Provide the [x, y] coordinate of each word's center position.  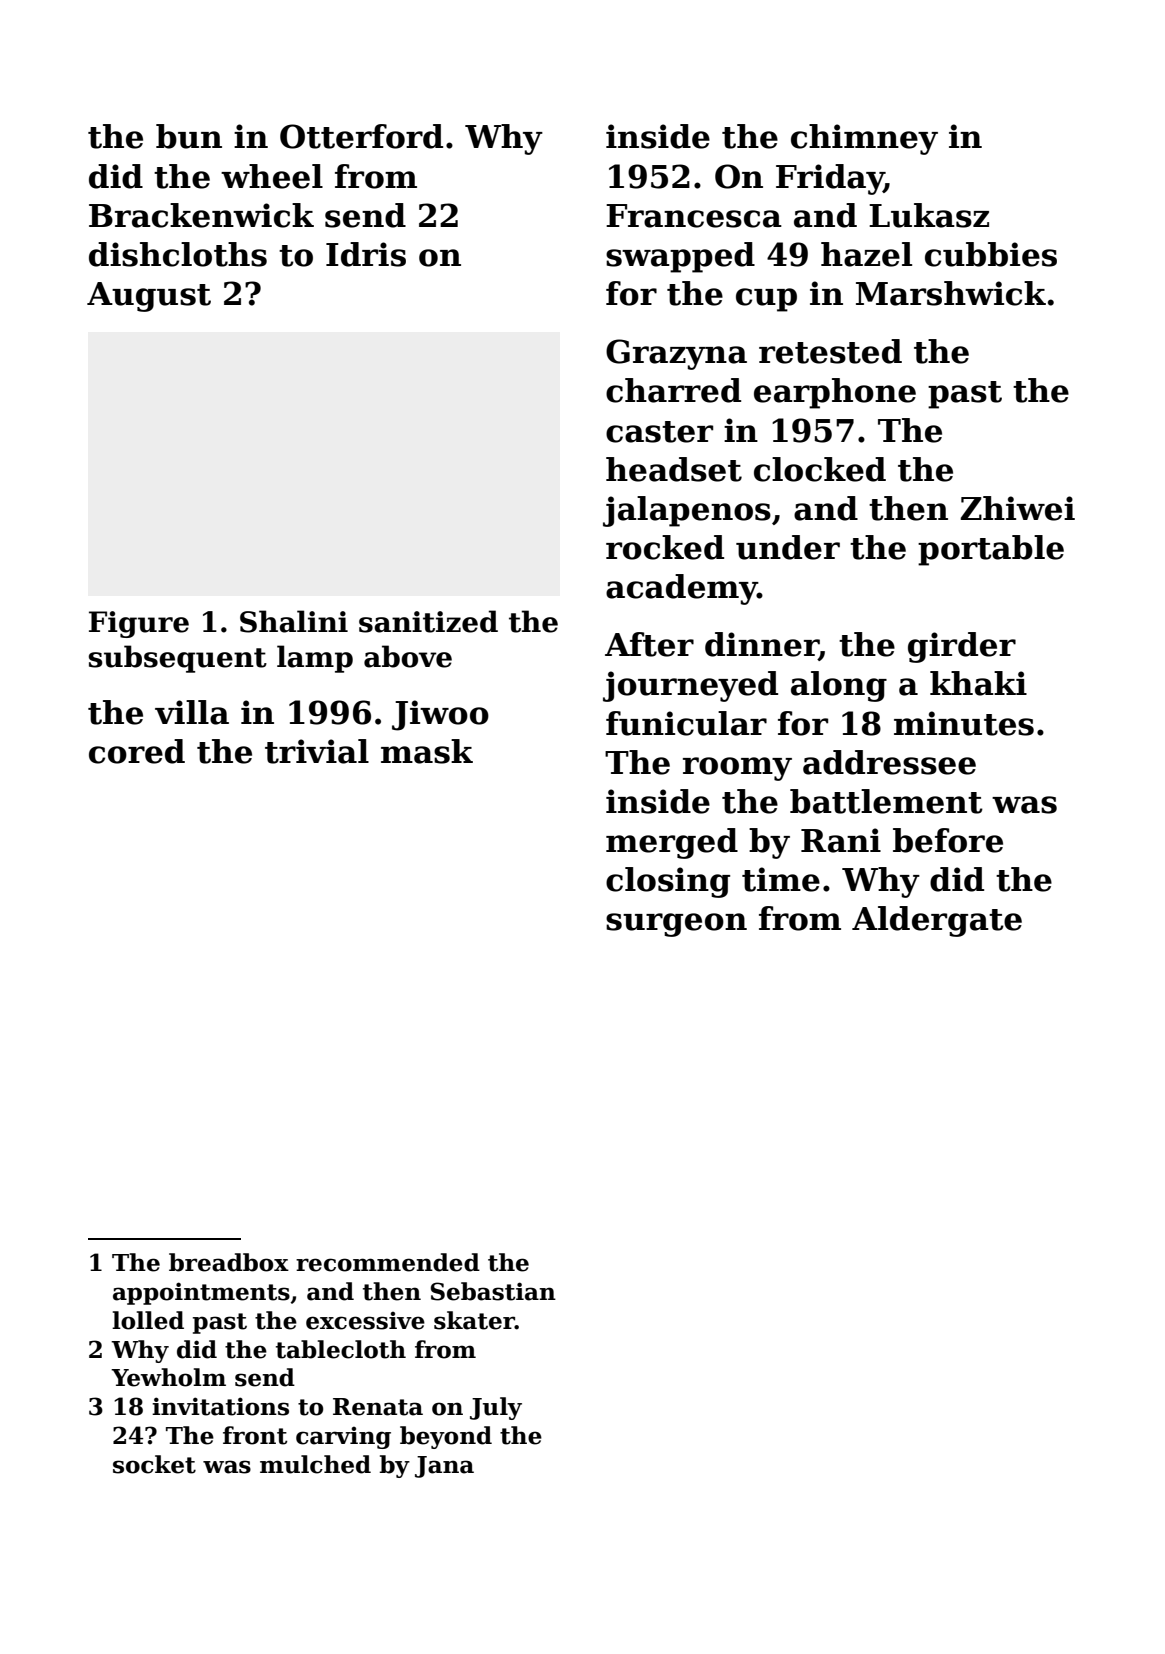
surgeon [676, 925]
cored [137, 751]
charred [673, 390]
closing [668, 882]
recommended [388, 1262]
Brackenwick [201, 215]
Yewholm [168, 1377]
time [781, 879]
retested [830, 351]
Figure [139, 624]
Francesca [694, 216]
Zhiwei [1017, 508]
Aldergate [937, 921]
